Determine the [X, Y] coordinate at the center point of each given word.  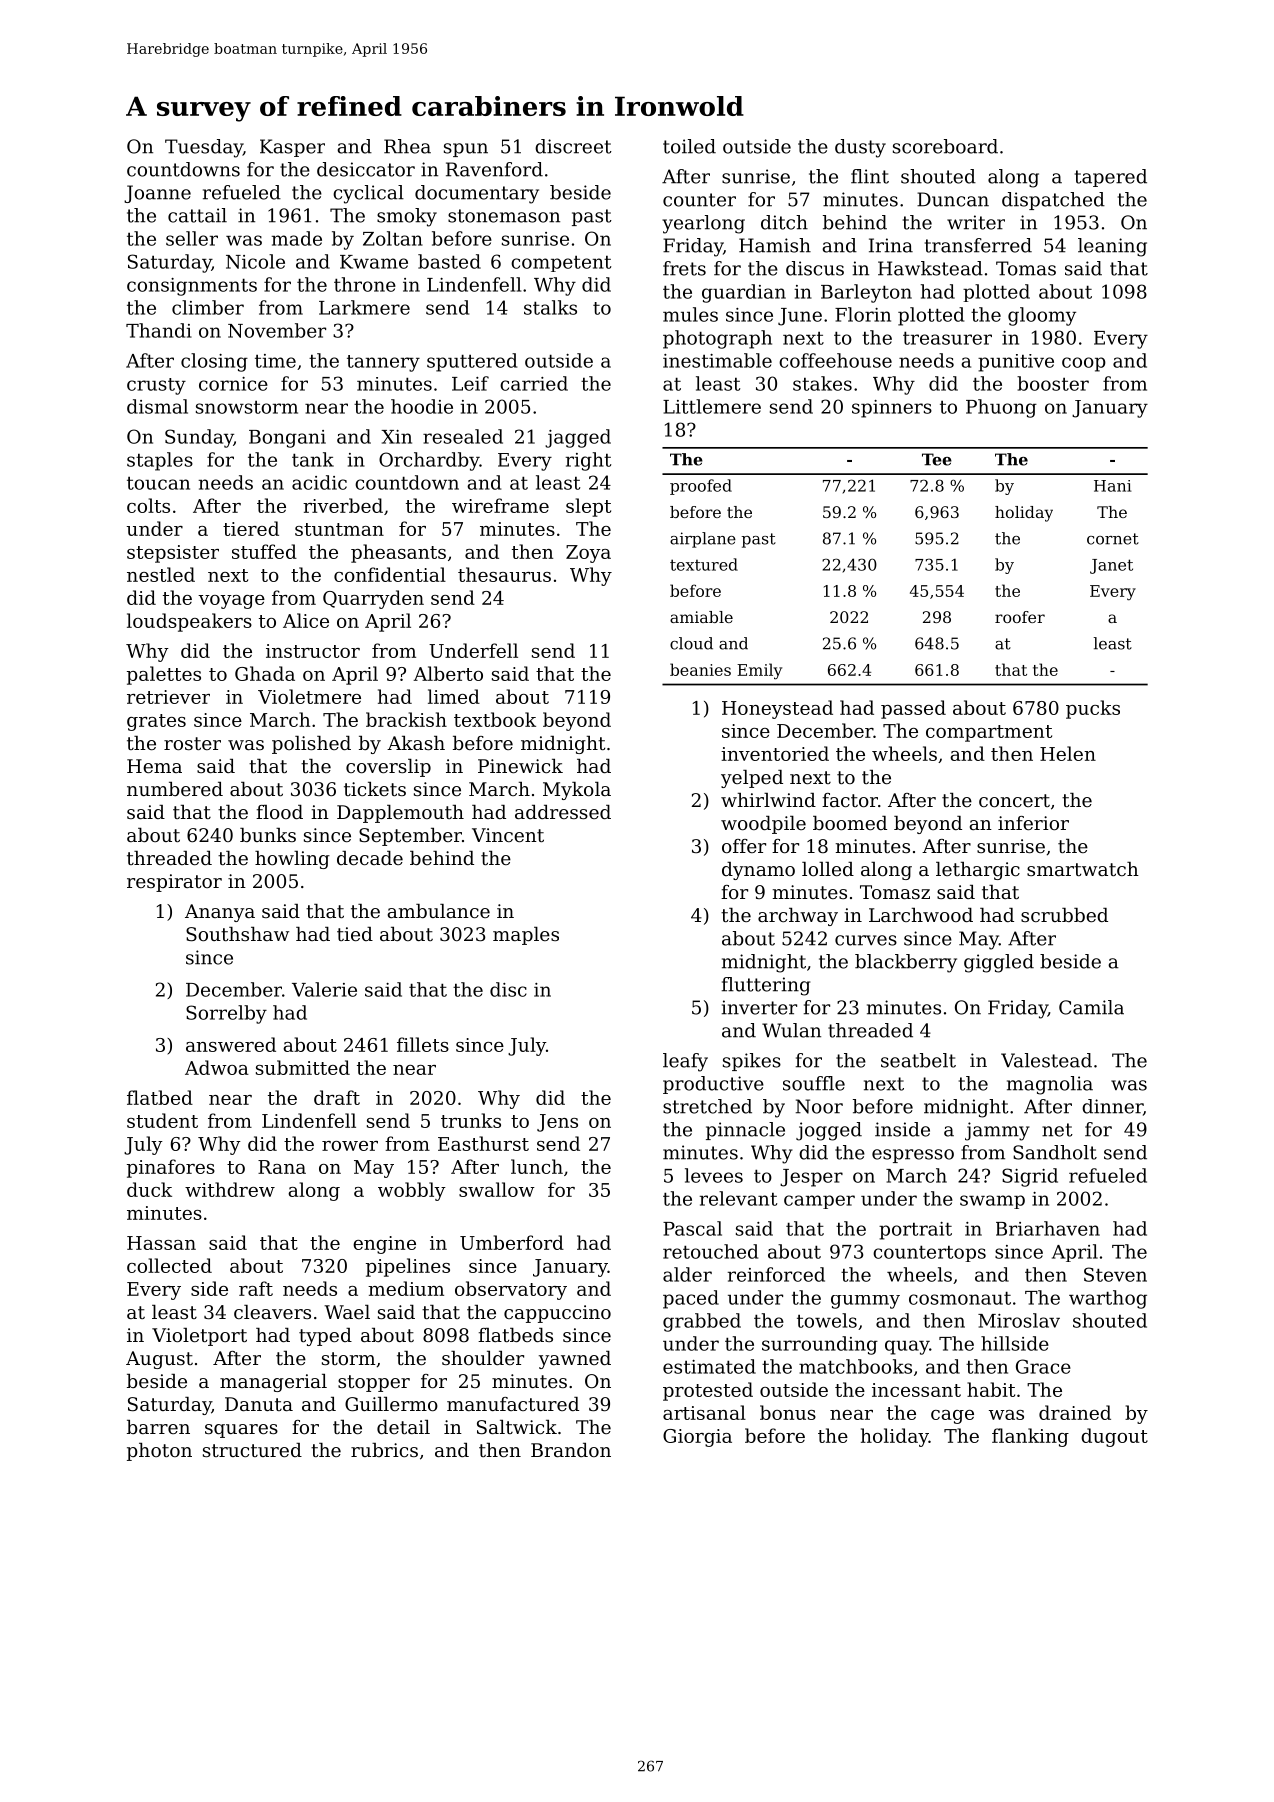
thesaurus [504, 574]
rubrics [384, 1450]
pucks [1093, 709]
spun [466, 150]
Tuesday [204, 148]
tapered [1111, 178]
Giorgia [697, 1438]
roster [192, 743]
